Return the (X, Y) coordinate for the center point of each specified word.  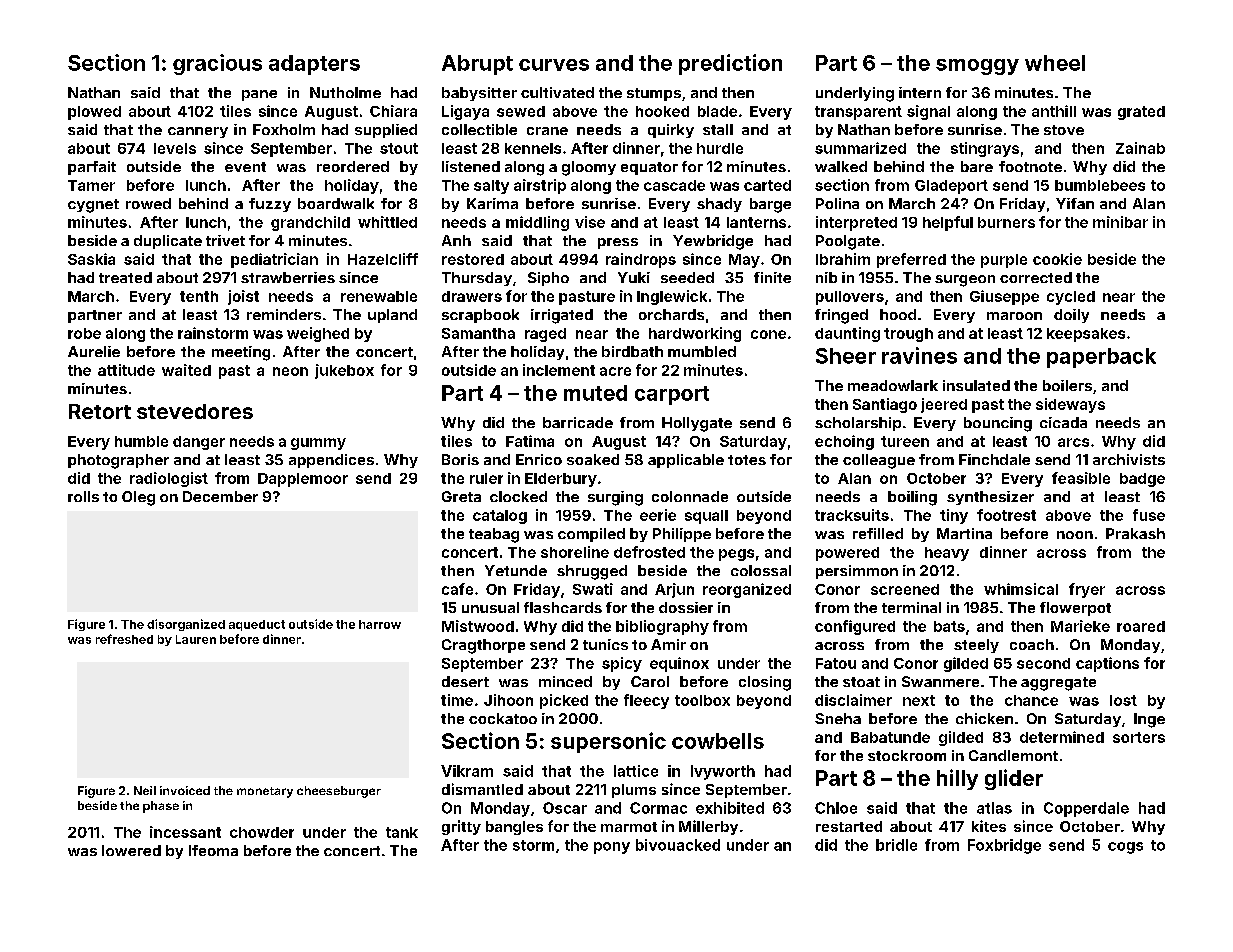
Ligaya (465, 112)
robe (84, 333)
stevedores (195, 411)
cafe (457, 589)
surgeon (965, 281)
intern (920, 92)
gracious (217, 64)
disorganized (186, 625)
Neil (145, 790)
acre (615, 371)
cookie (1057, 259)
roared (1141, 626)
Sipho (548, 279)
